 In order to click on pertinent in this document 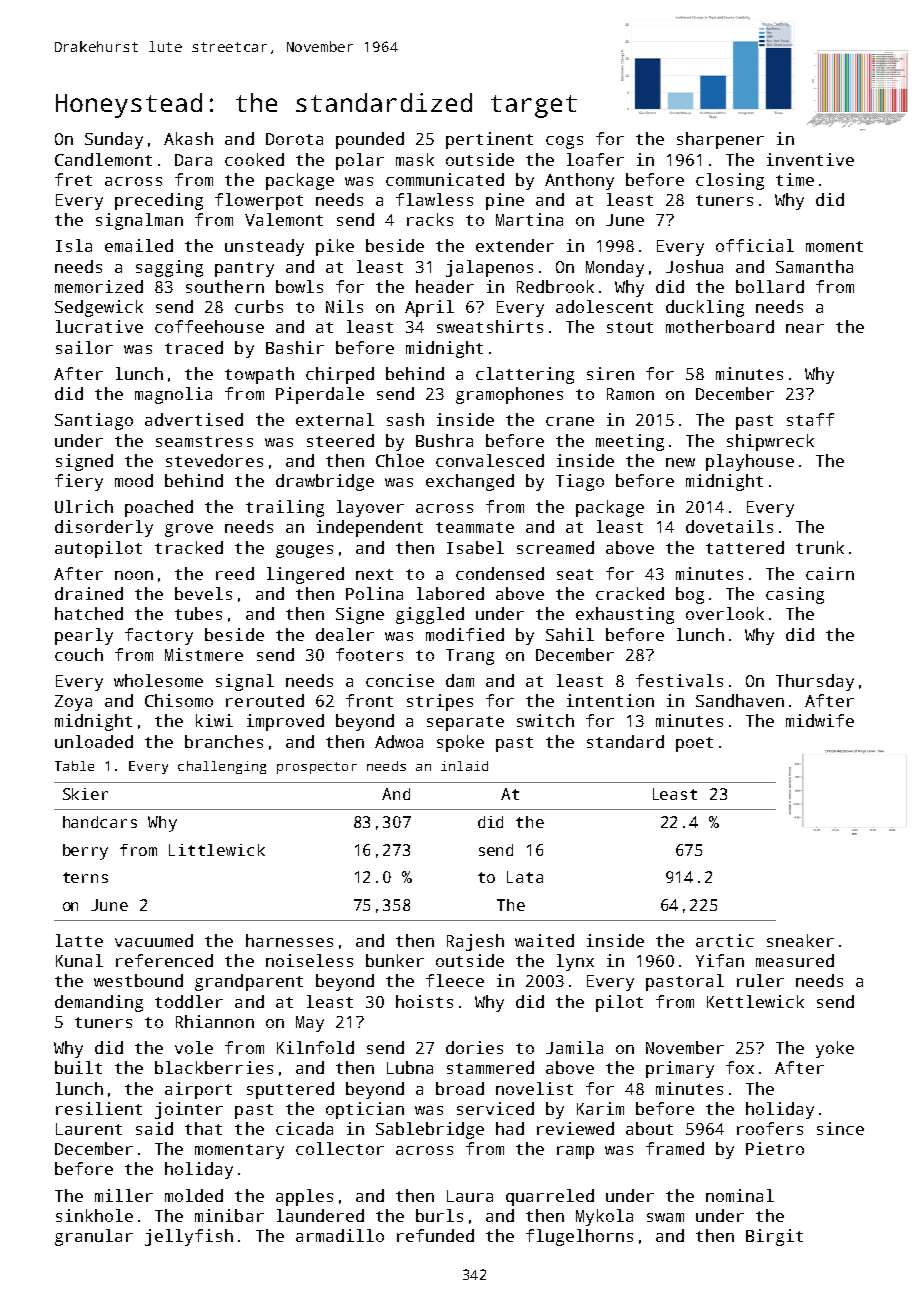, I will do `click(489, 140)`.
